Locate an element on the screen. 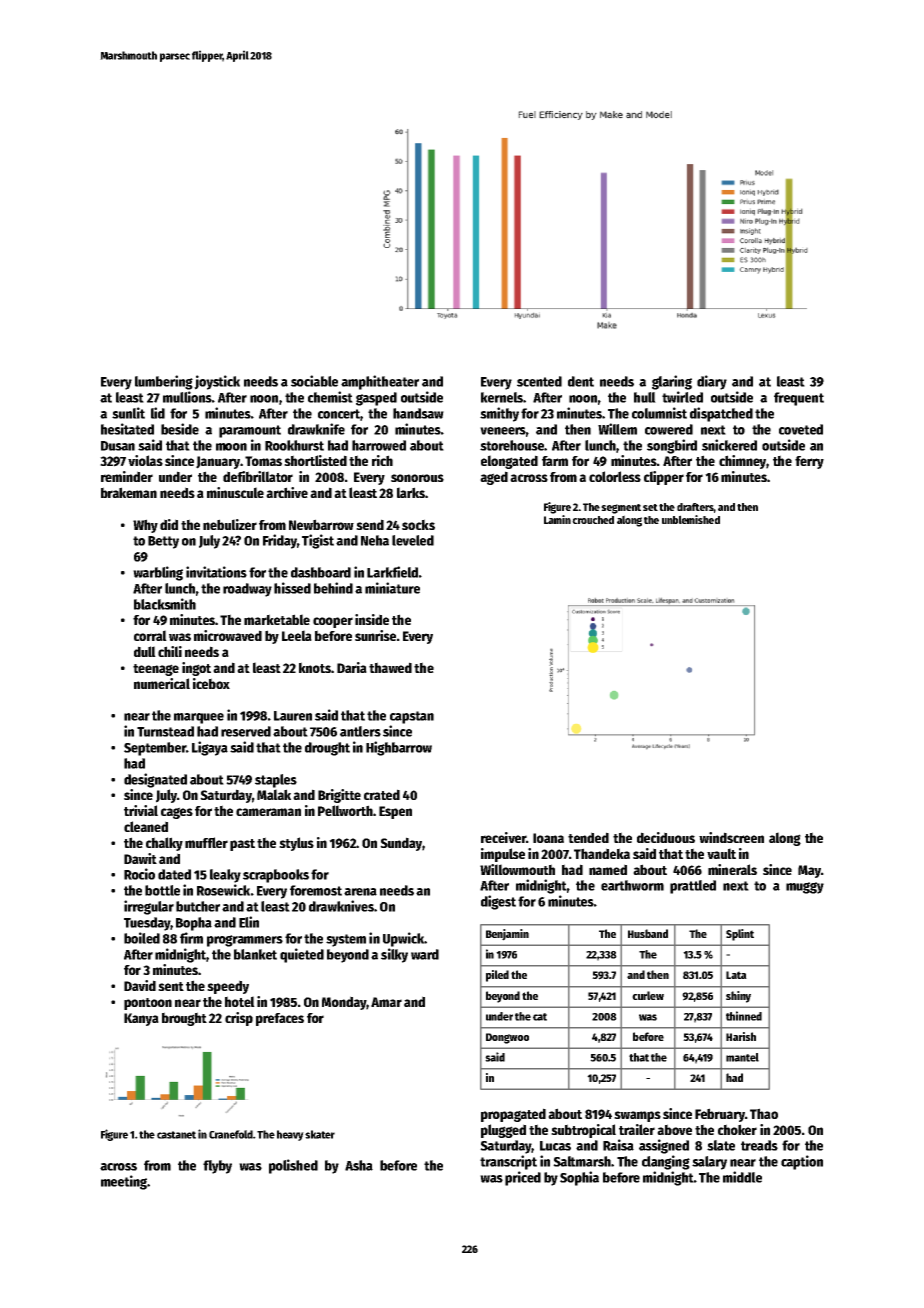  priced is located at coordinates (523, 1178).
